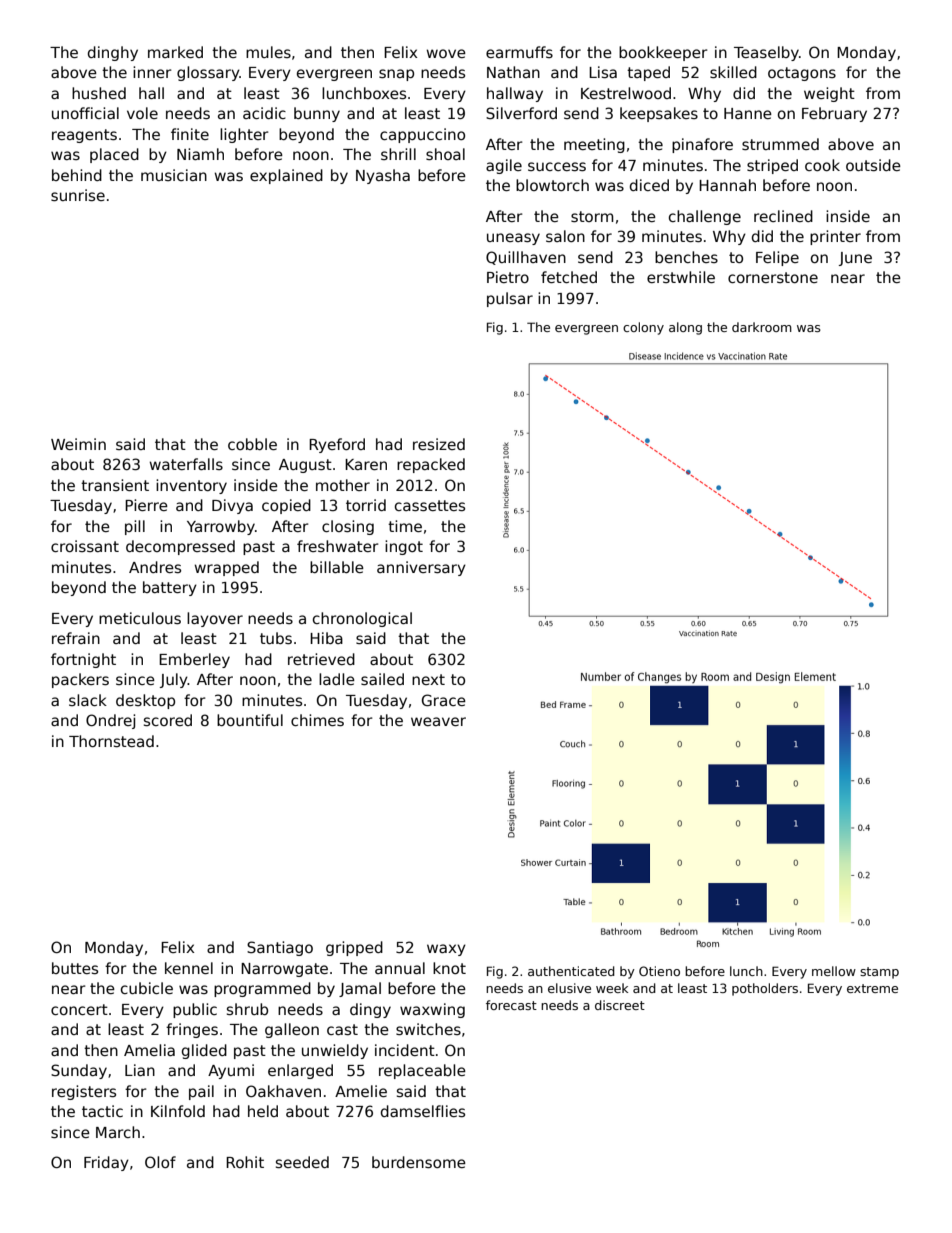  What do you see at coordinates (84, 1092) in the screenshot?
I see `registers` at bounding box center [84, 1092].
